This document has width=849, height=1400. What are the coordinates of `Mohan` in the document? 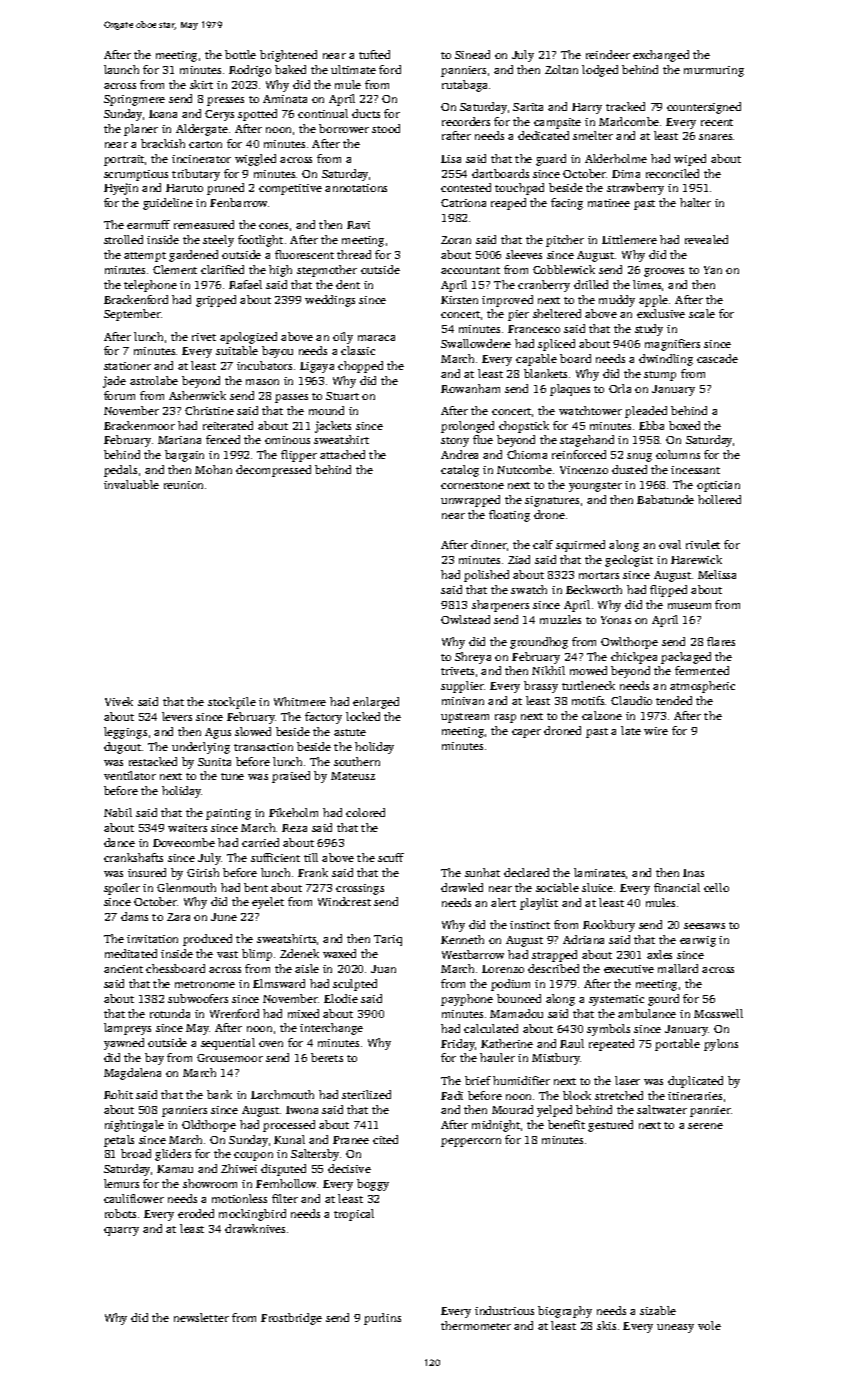 It's located at (213, 469).
